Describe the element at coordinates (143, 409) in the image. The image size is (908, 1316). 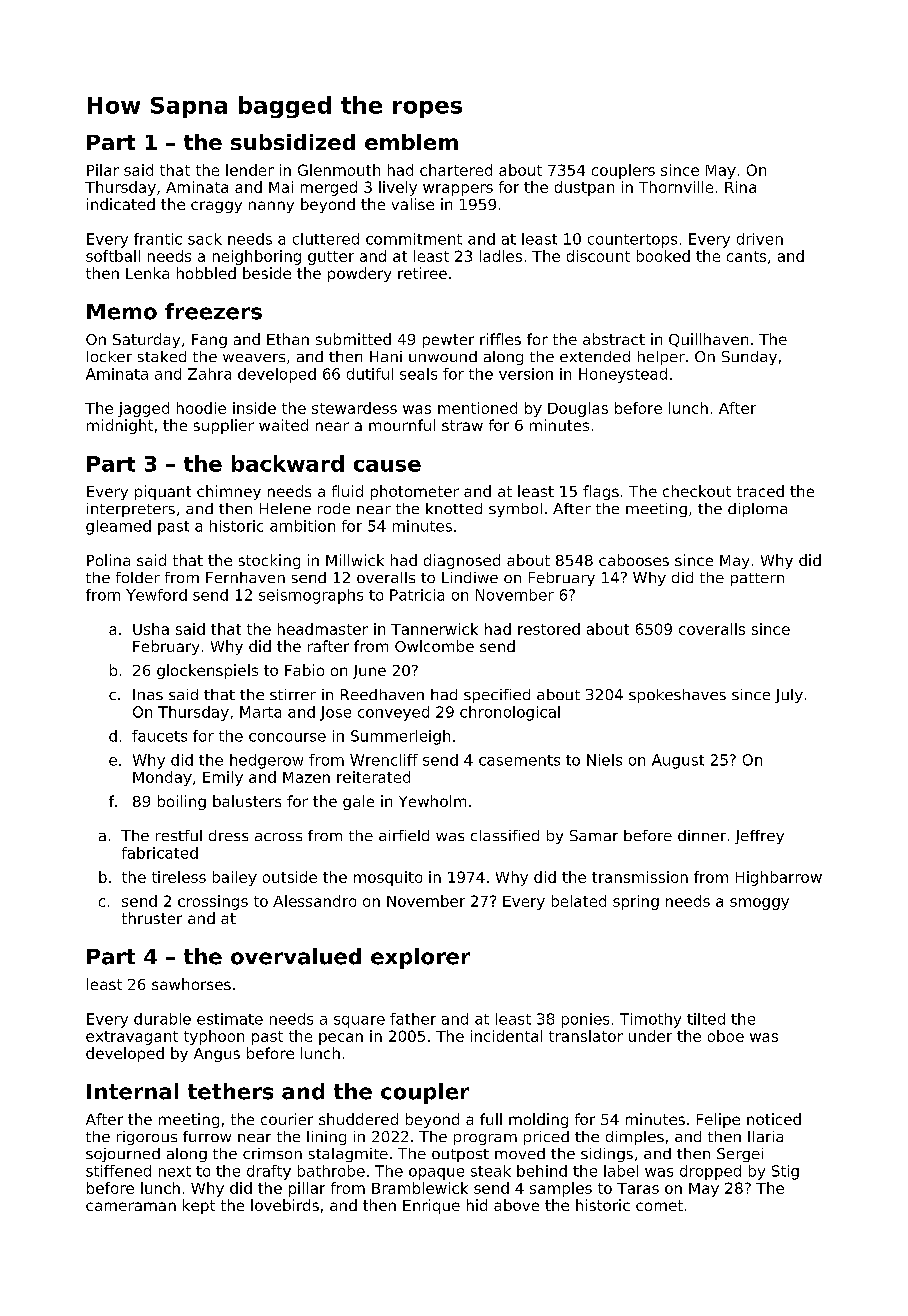
I see `jagged` at that location.
